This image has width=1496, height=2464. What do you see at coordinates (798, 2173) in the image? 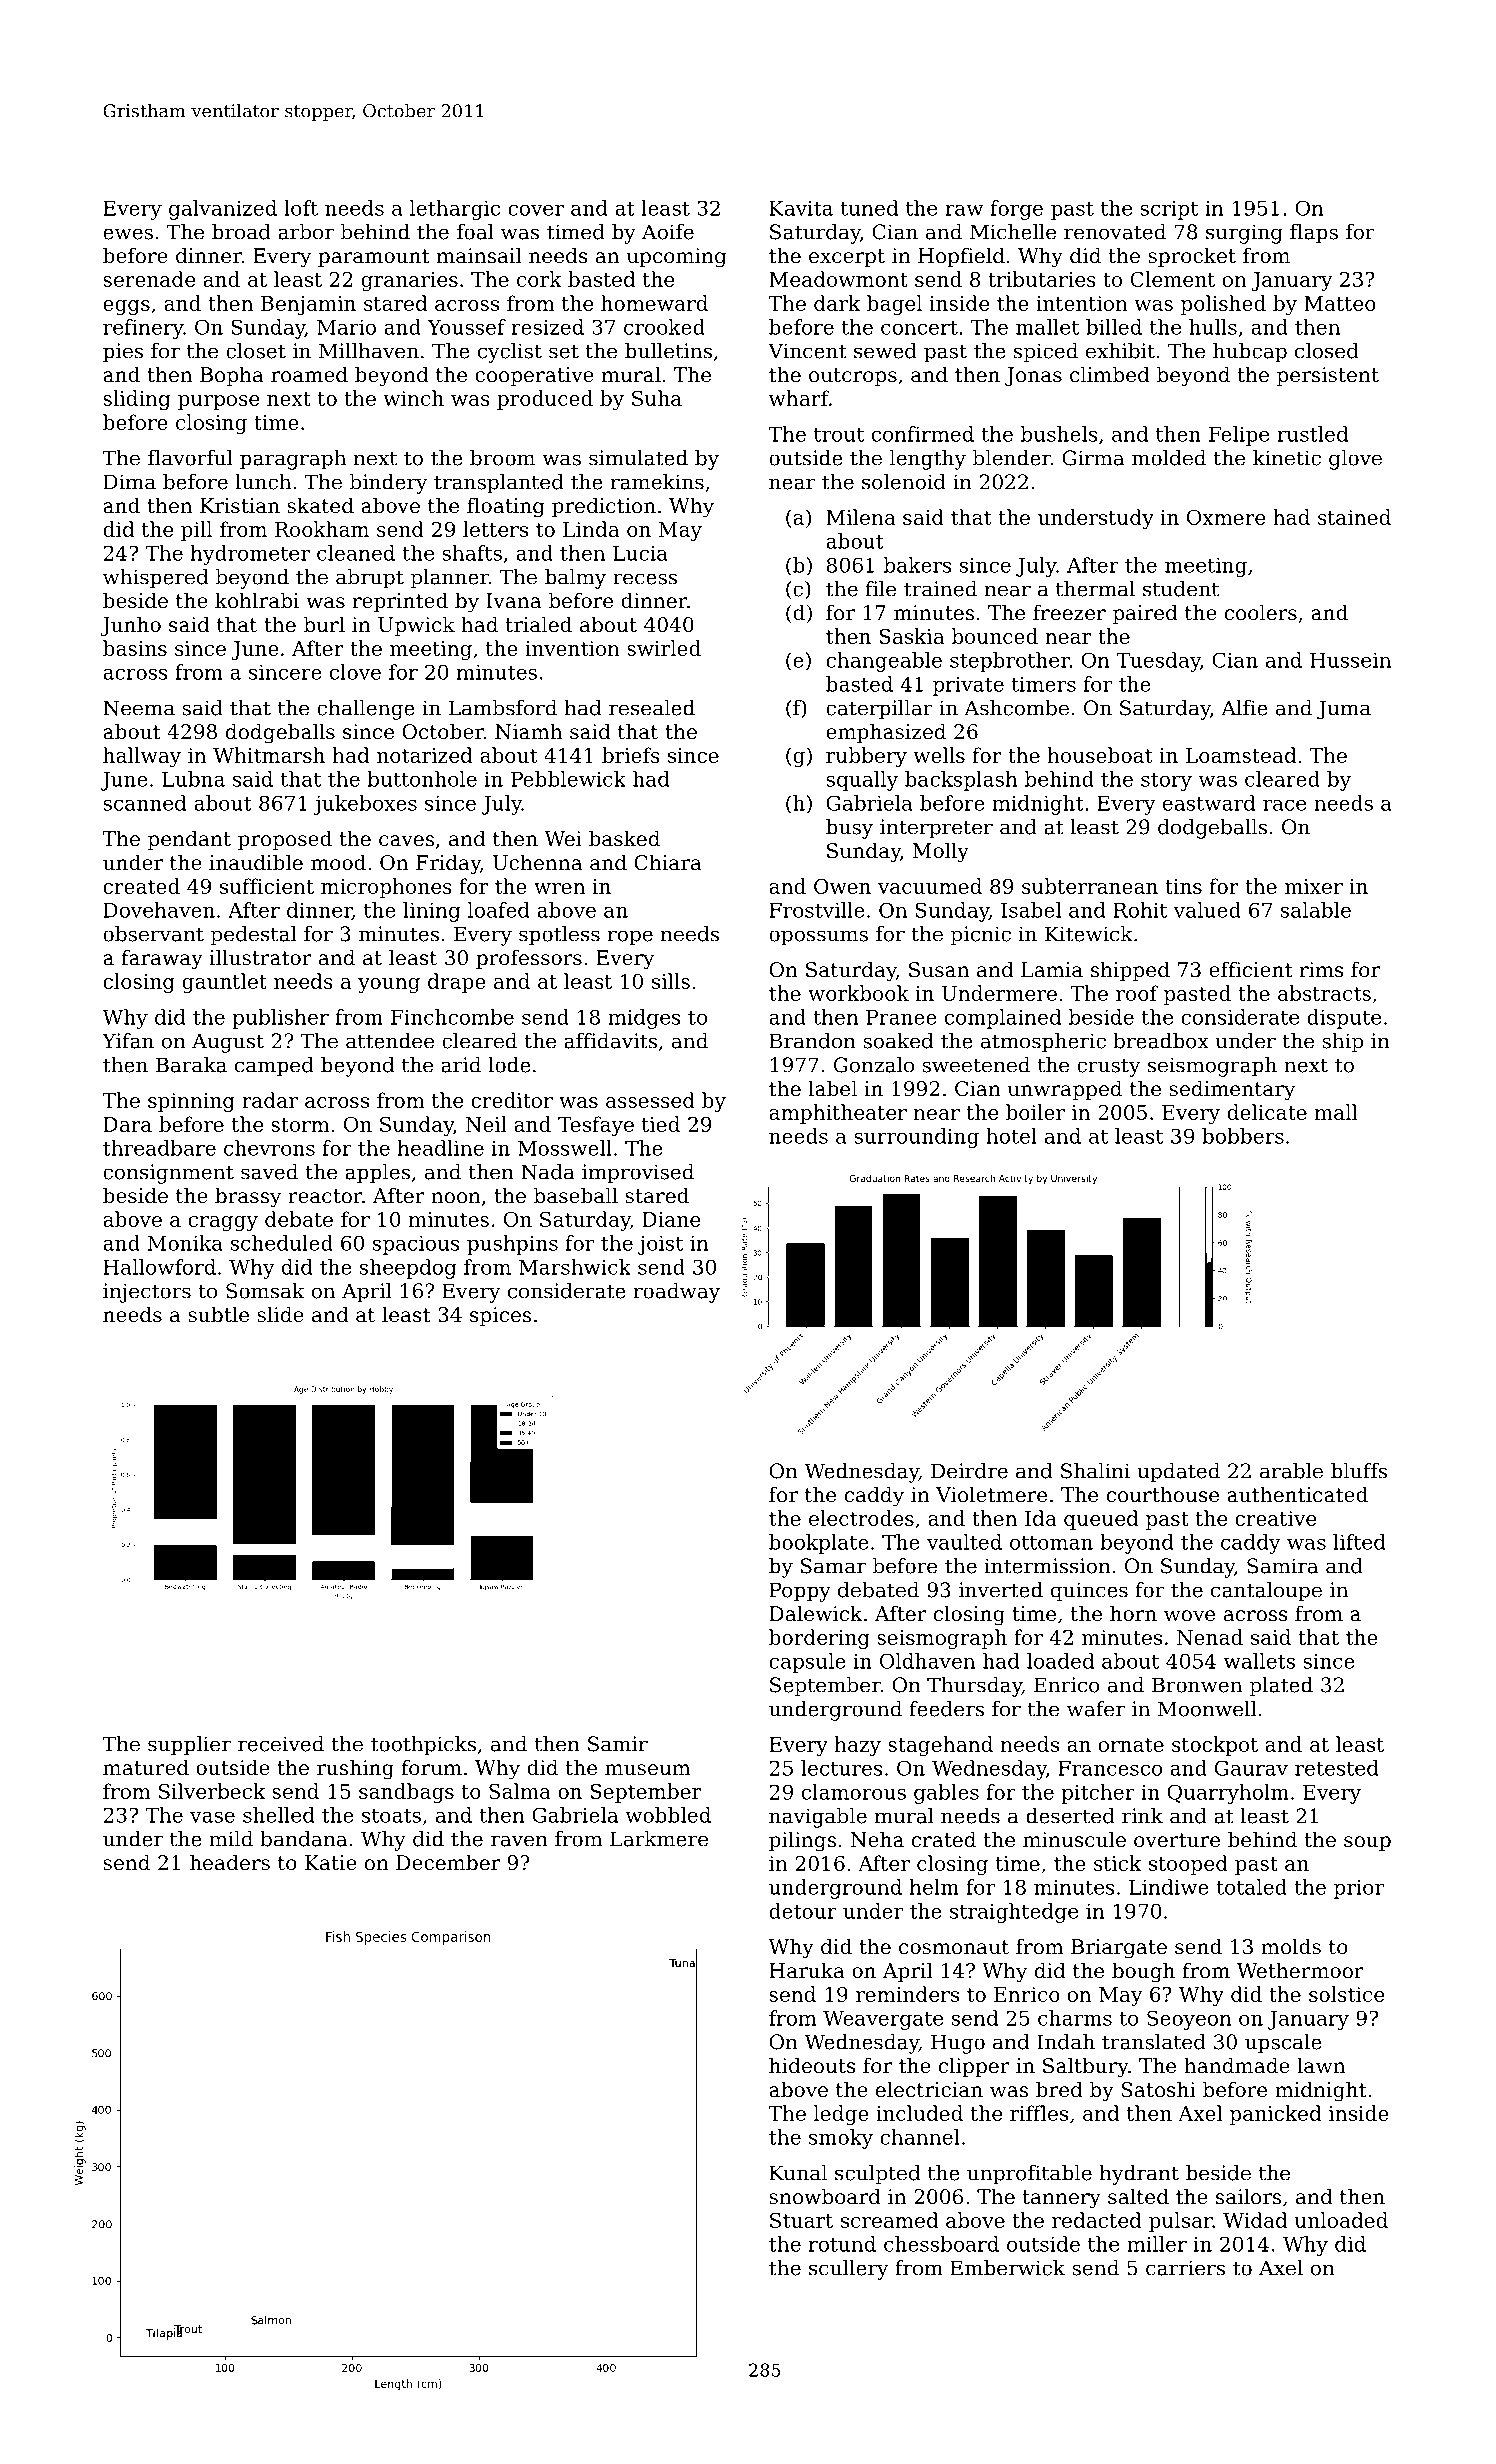
I see `Kunal` at bounding box center [798, 2173].
